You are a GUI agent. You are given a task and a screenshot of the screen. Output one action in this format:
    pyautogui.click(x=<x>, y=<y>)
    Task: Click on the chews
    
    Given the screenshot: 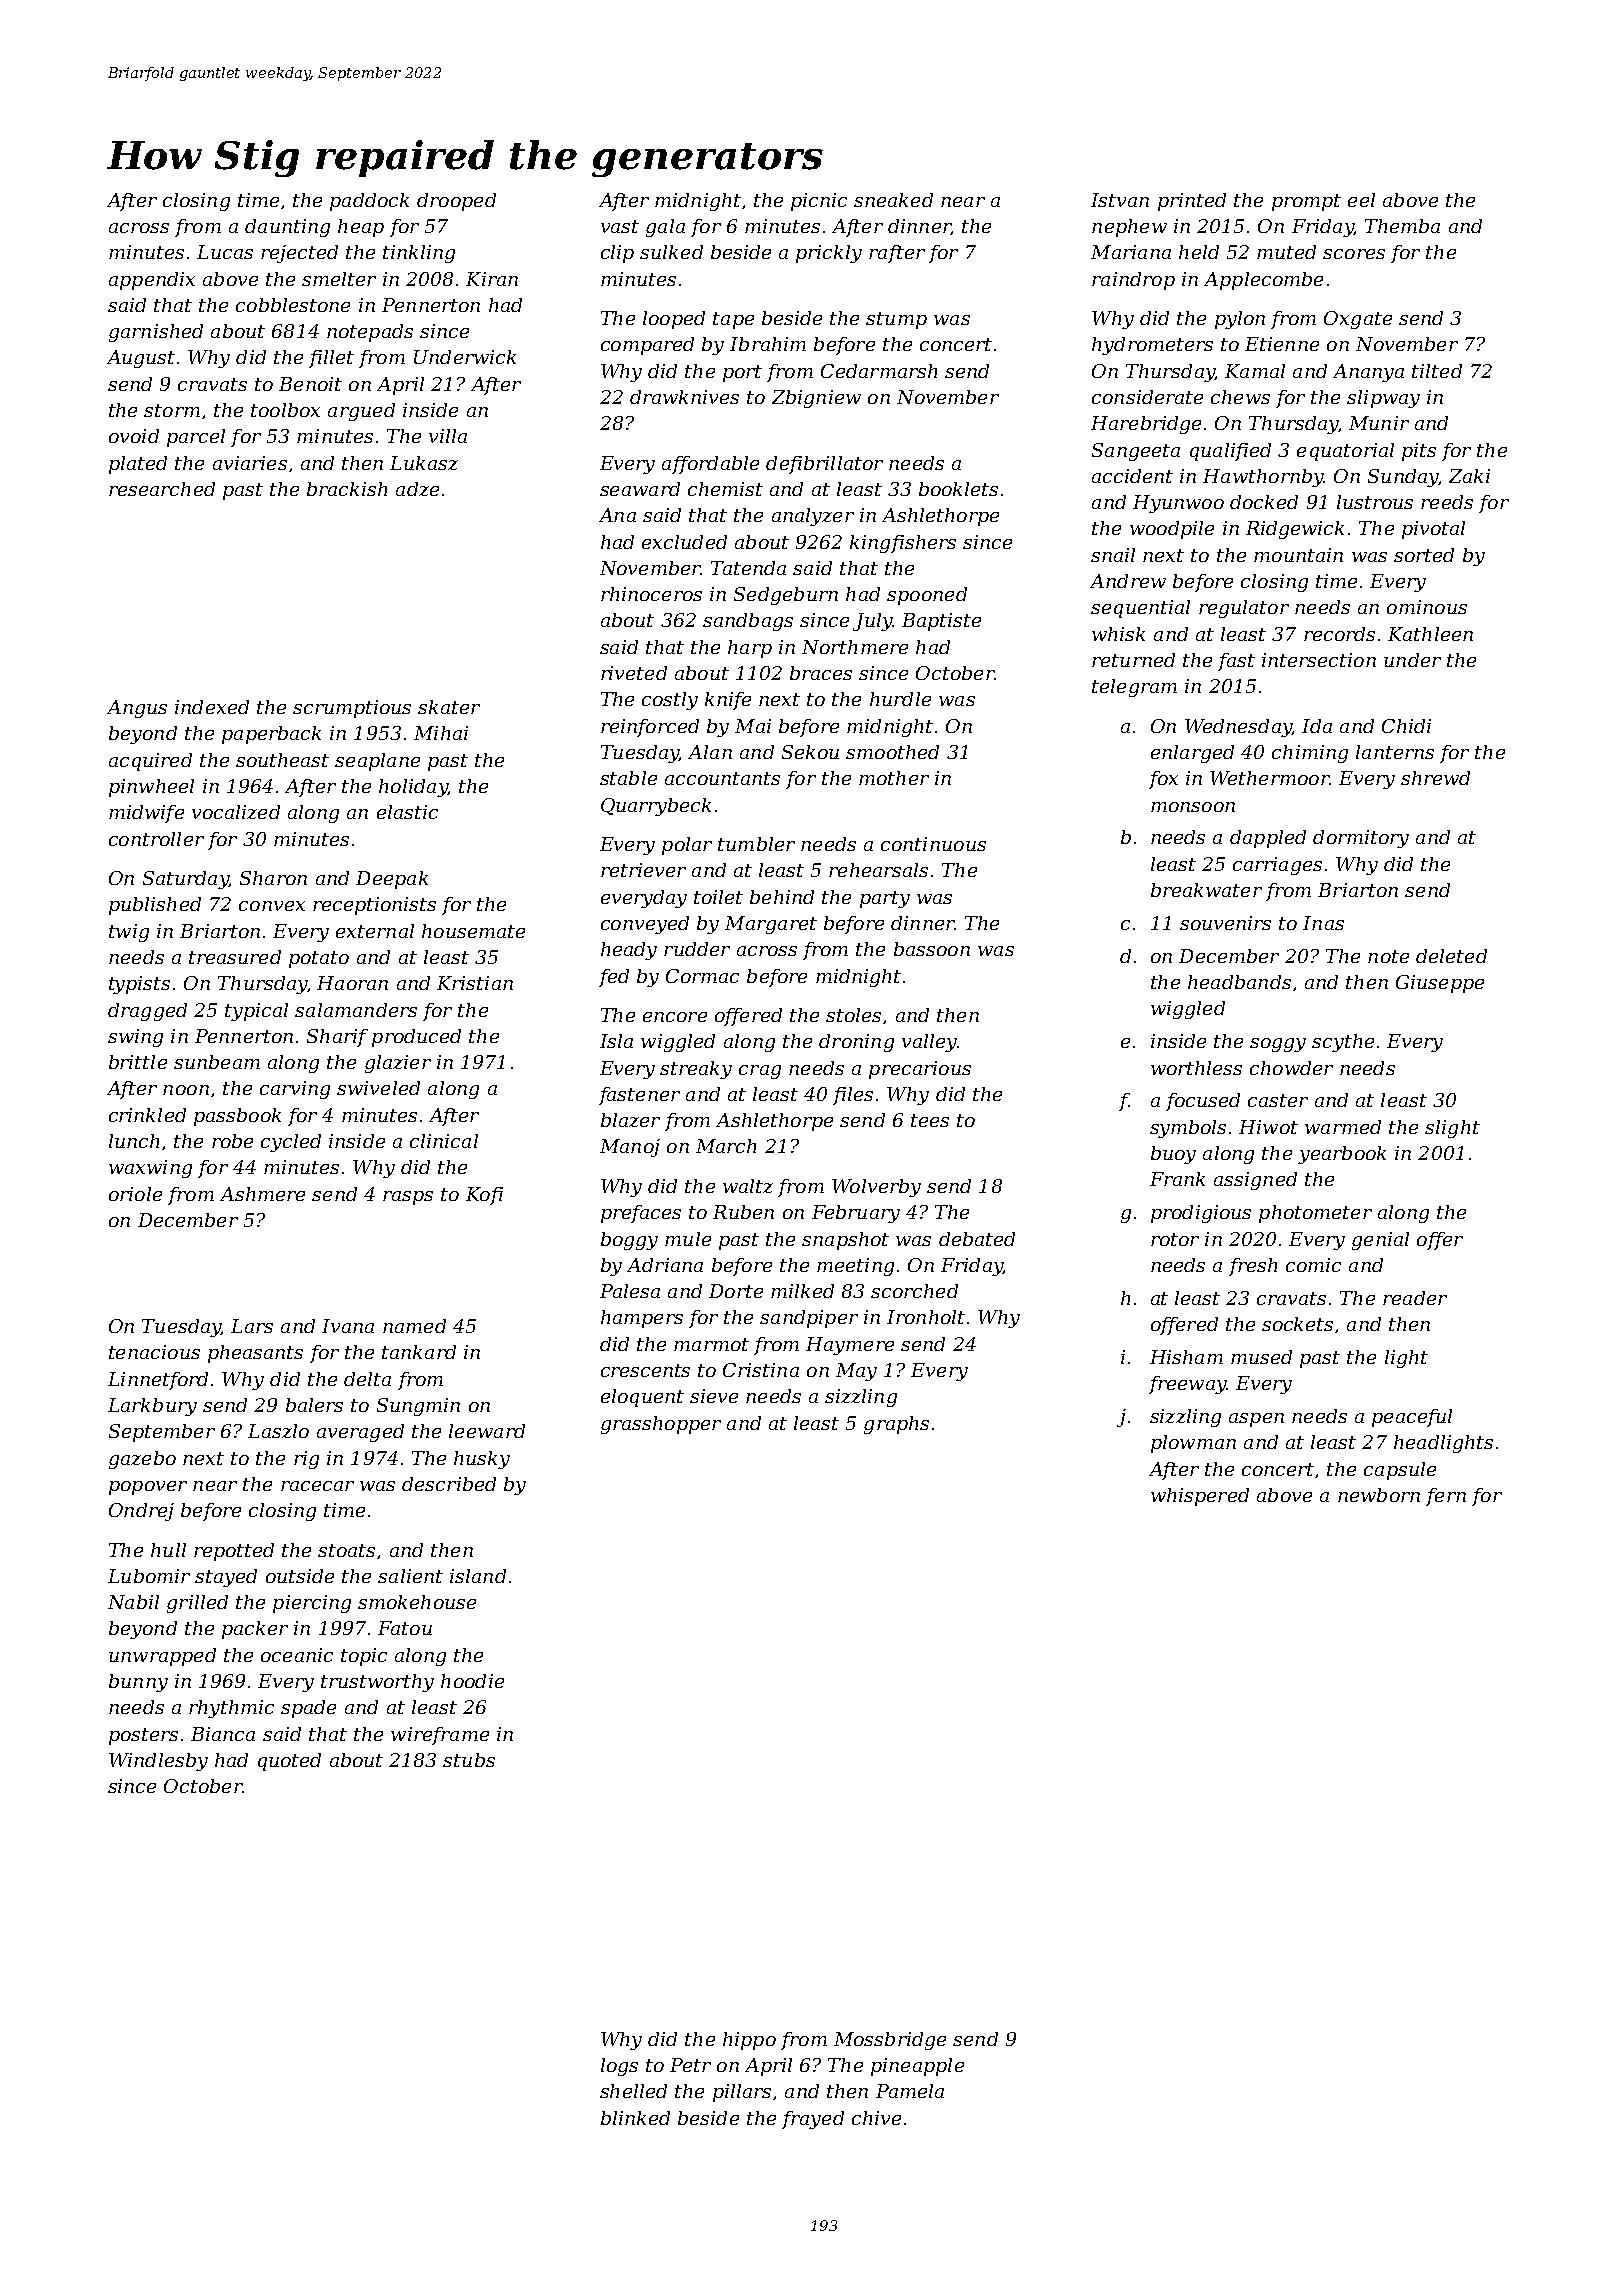 What is the action you would take?
    pyautogui.click(x=1240, y=397)
